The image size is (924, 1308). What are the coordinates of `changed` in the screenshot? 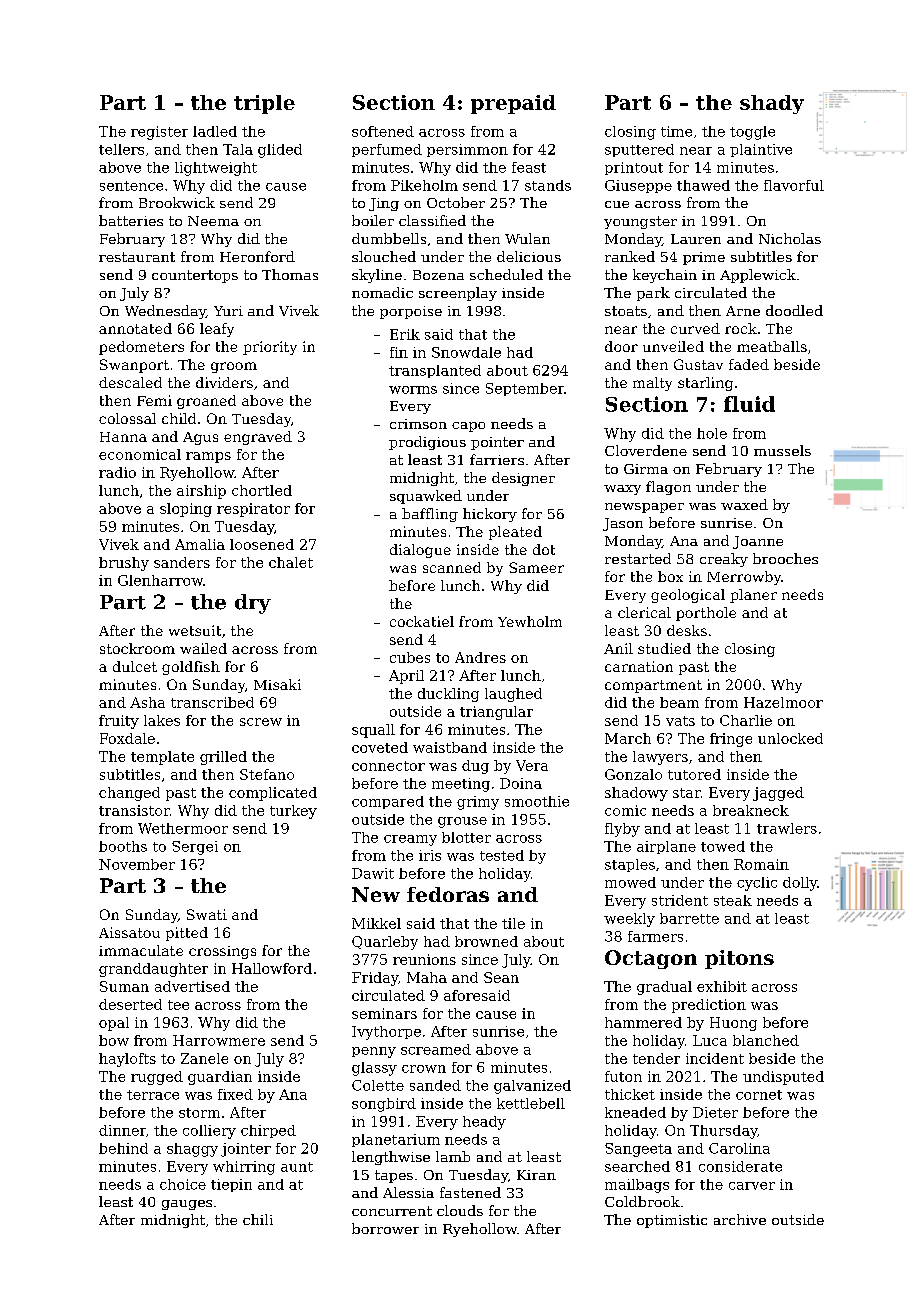 It's located at (129, 794).
